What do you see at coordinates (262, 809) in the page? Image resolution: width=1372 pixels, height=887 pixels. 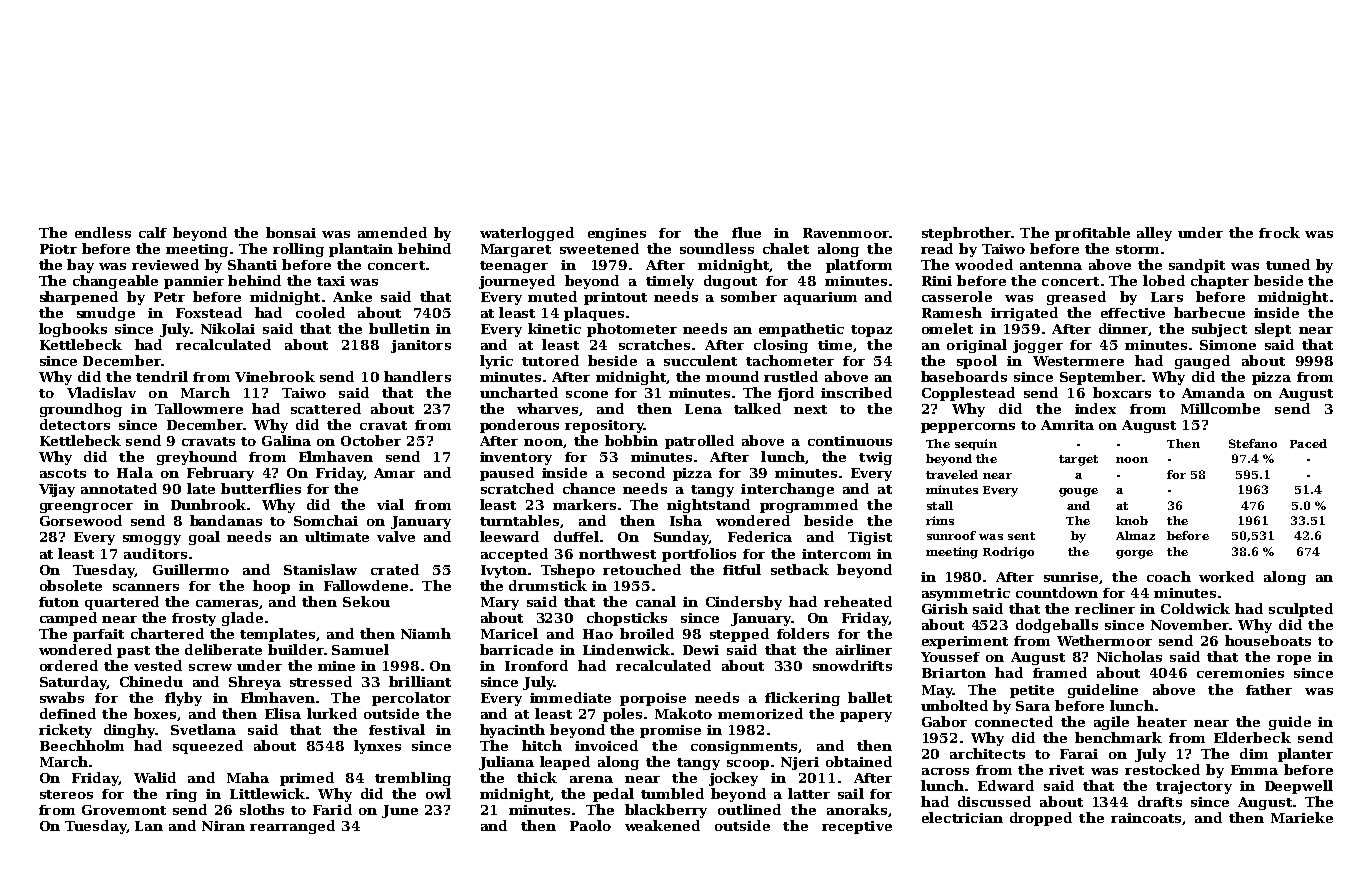 I see `sloths` at bounding box center [262, 809].
